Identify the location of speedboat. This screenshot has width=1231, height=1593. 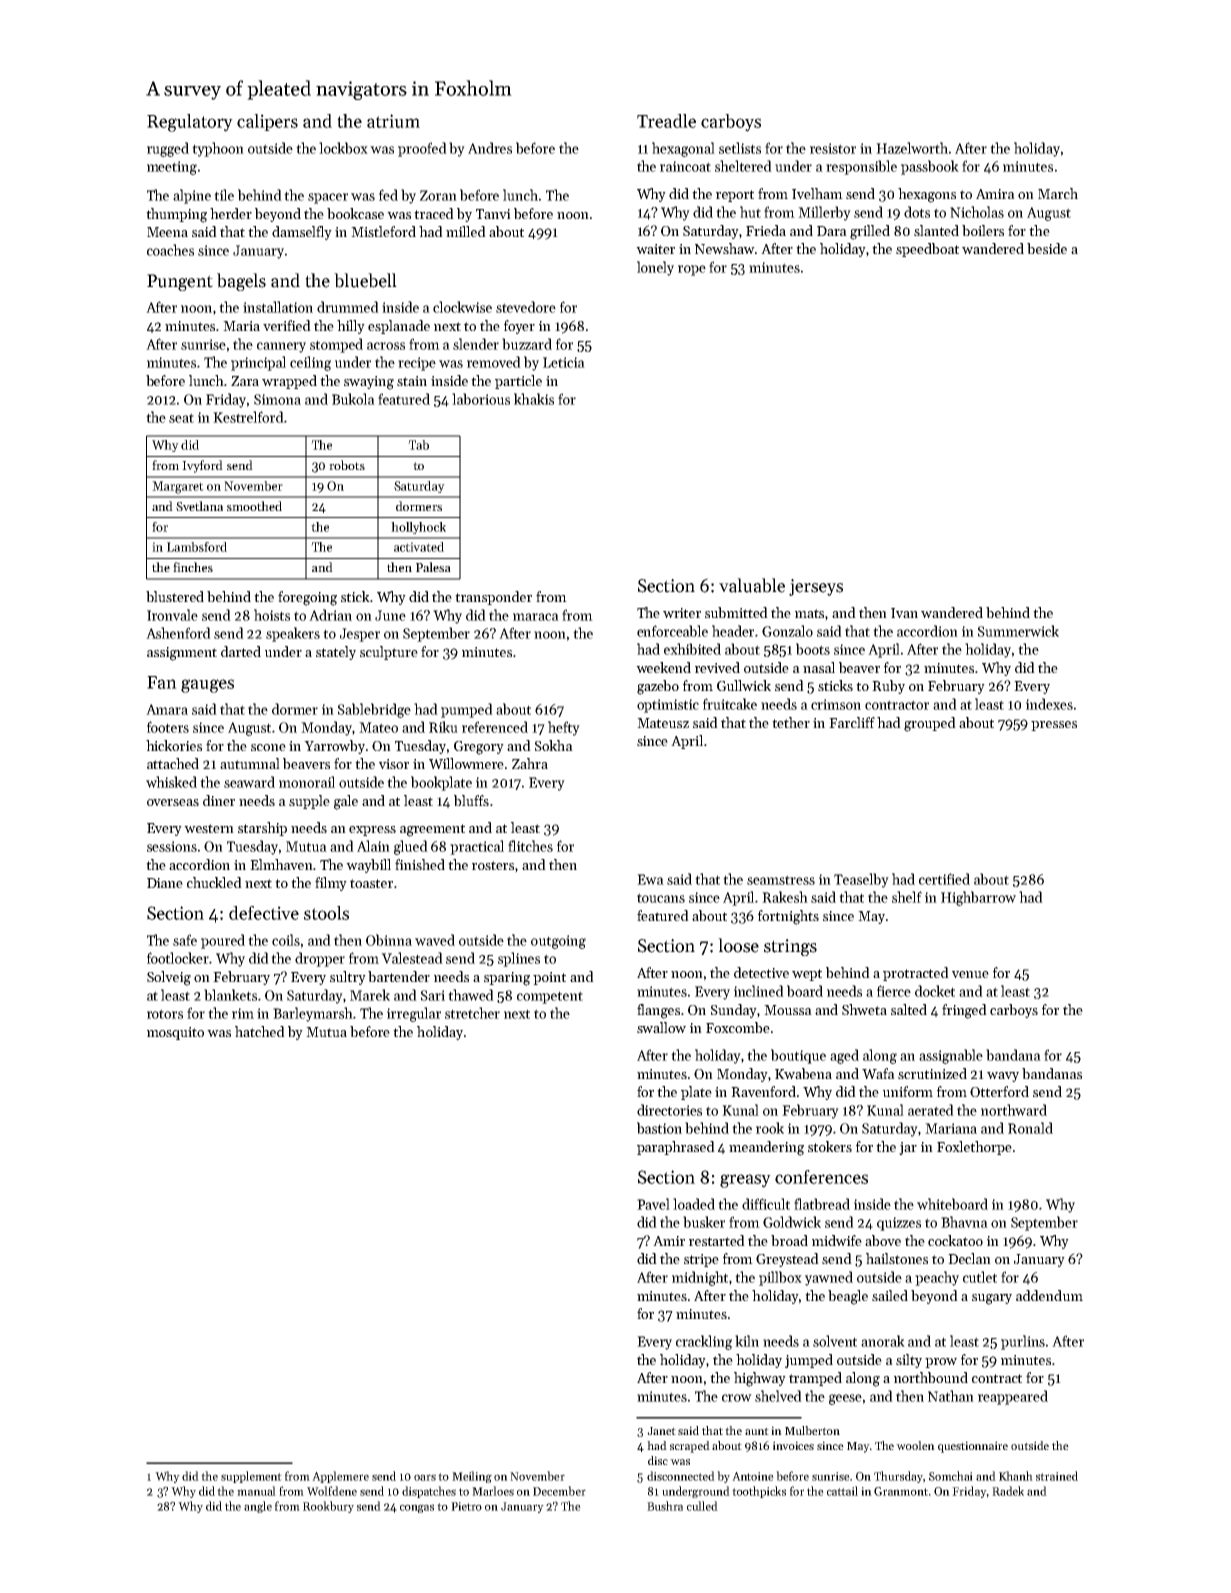
(927, 250).
